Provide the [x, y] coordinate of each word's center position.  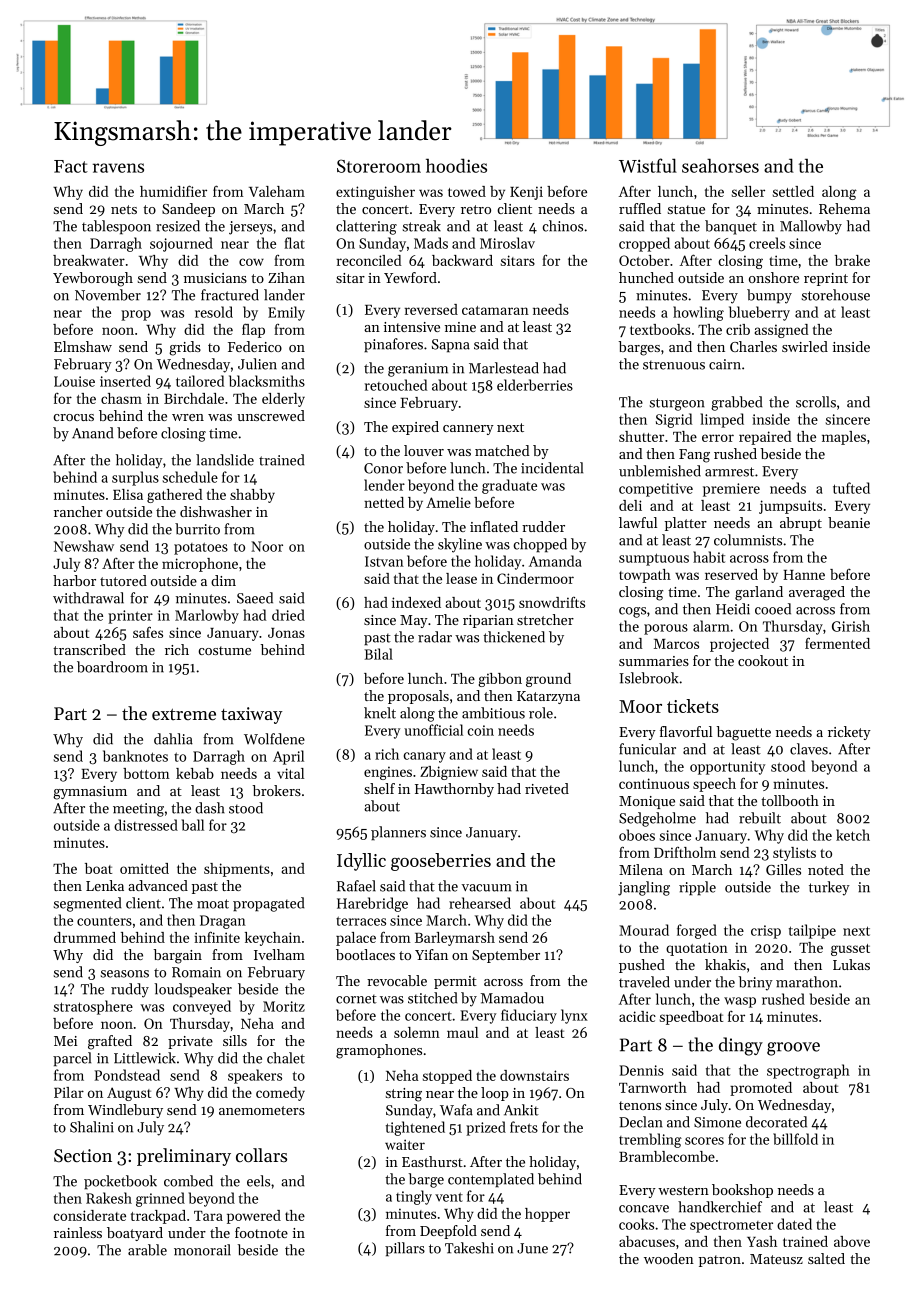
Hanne [804, 575]
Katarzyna [548, 697]
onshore [774, 277]
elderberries [535, 385]
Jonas [286, 633]
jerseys [250, 228]
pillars [405, 1249]
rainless [78, 1232]
